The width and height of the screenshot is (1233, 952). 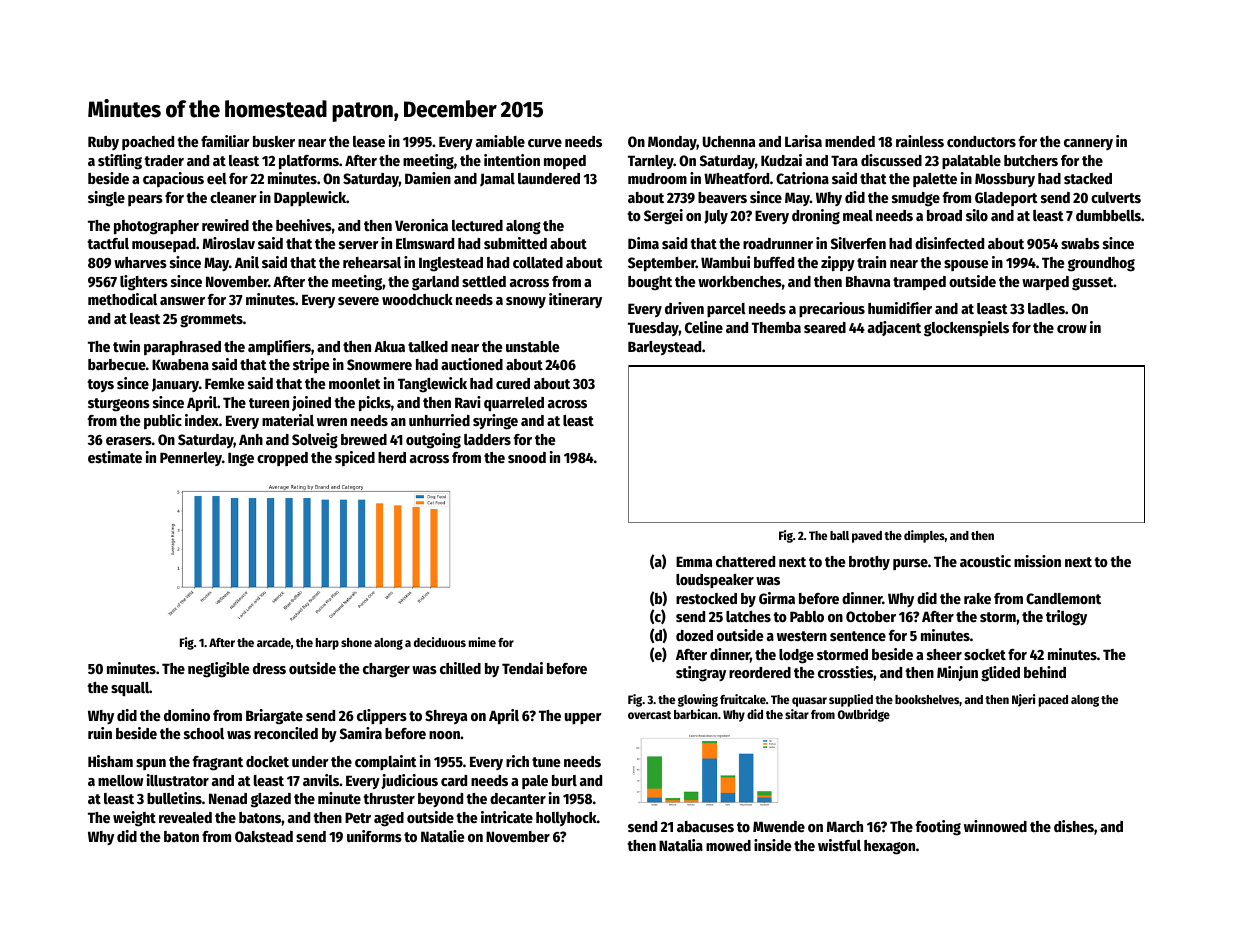 I want to click on snood, so click(x=527, y=457).
